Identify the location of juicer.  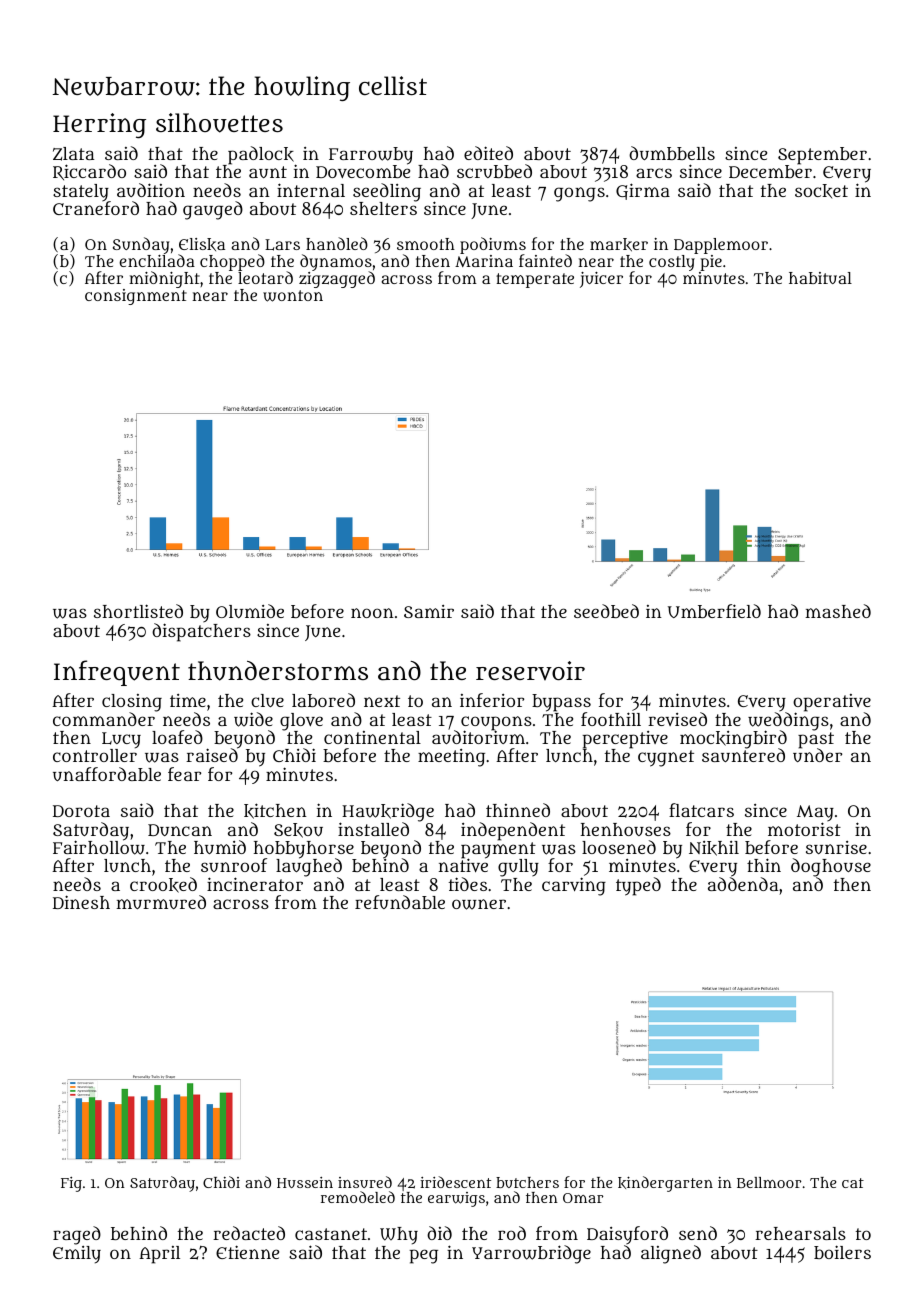
(601, 280).
